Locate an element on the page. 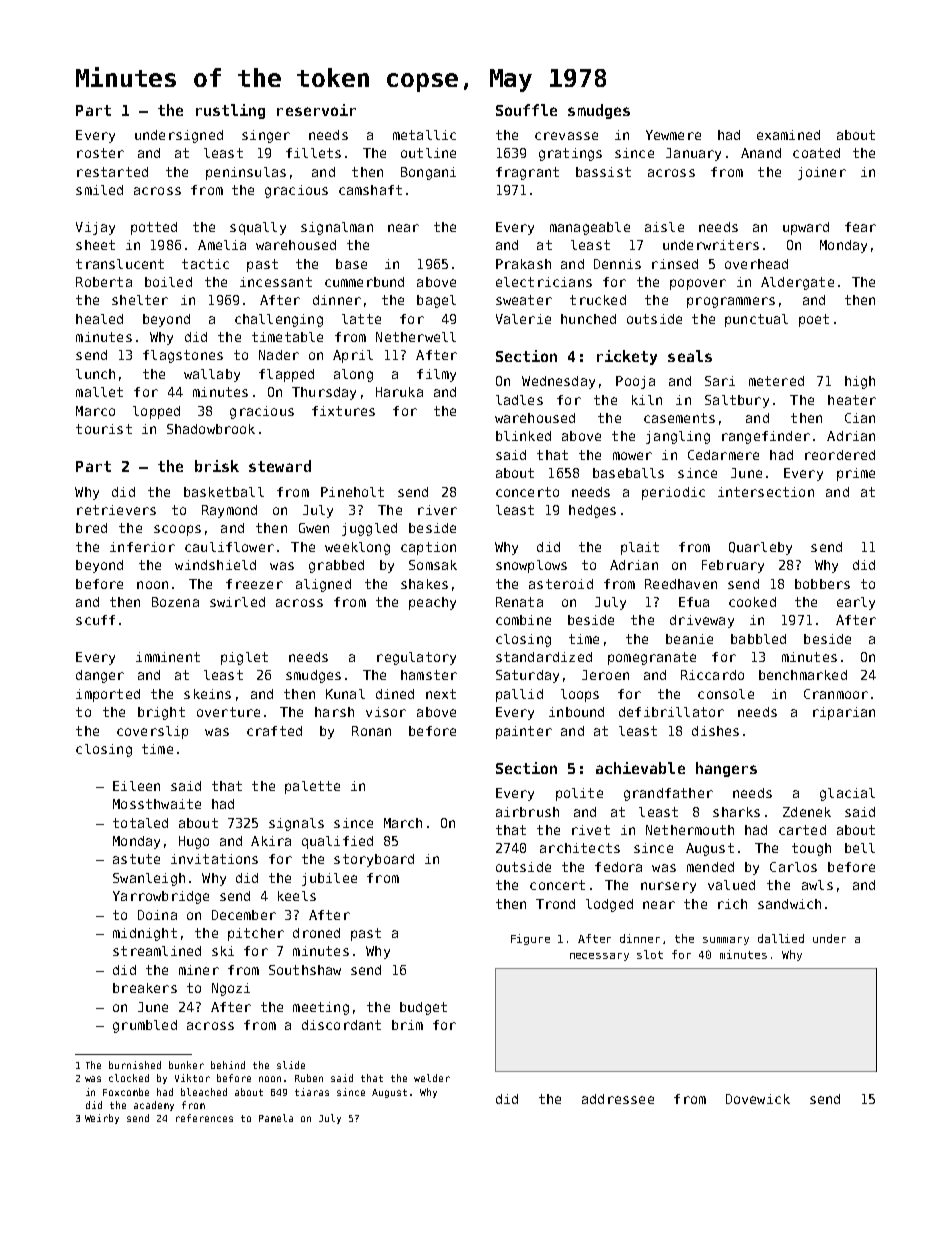 This page has height=1233, width=952. painter is located at coordinates (524, 732).
